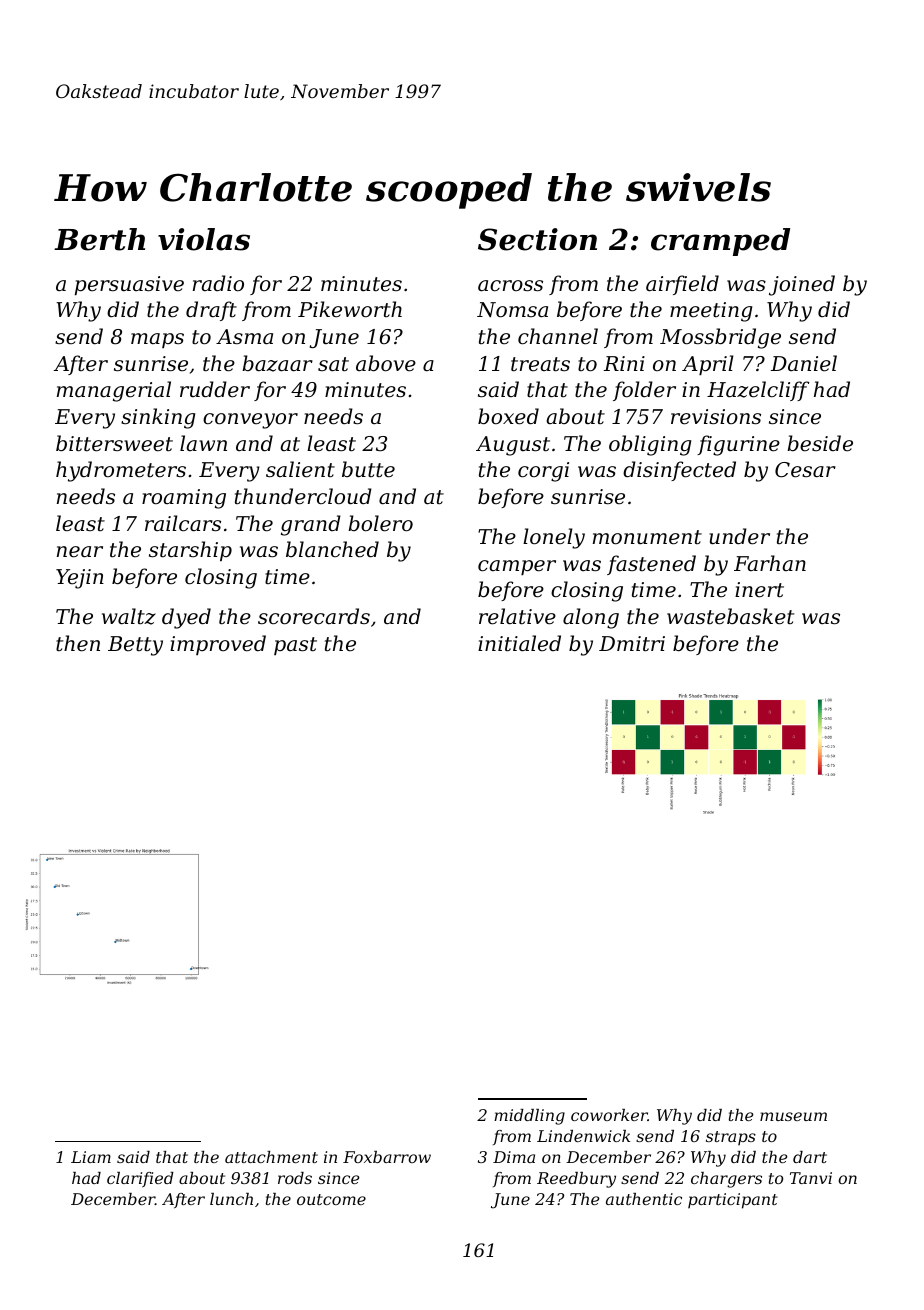 This screenshot has width=924, height=1310. Describe the element at coordinates (805, 470) in the screenshot. I see `Cesar` at that location.
